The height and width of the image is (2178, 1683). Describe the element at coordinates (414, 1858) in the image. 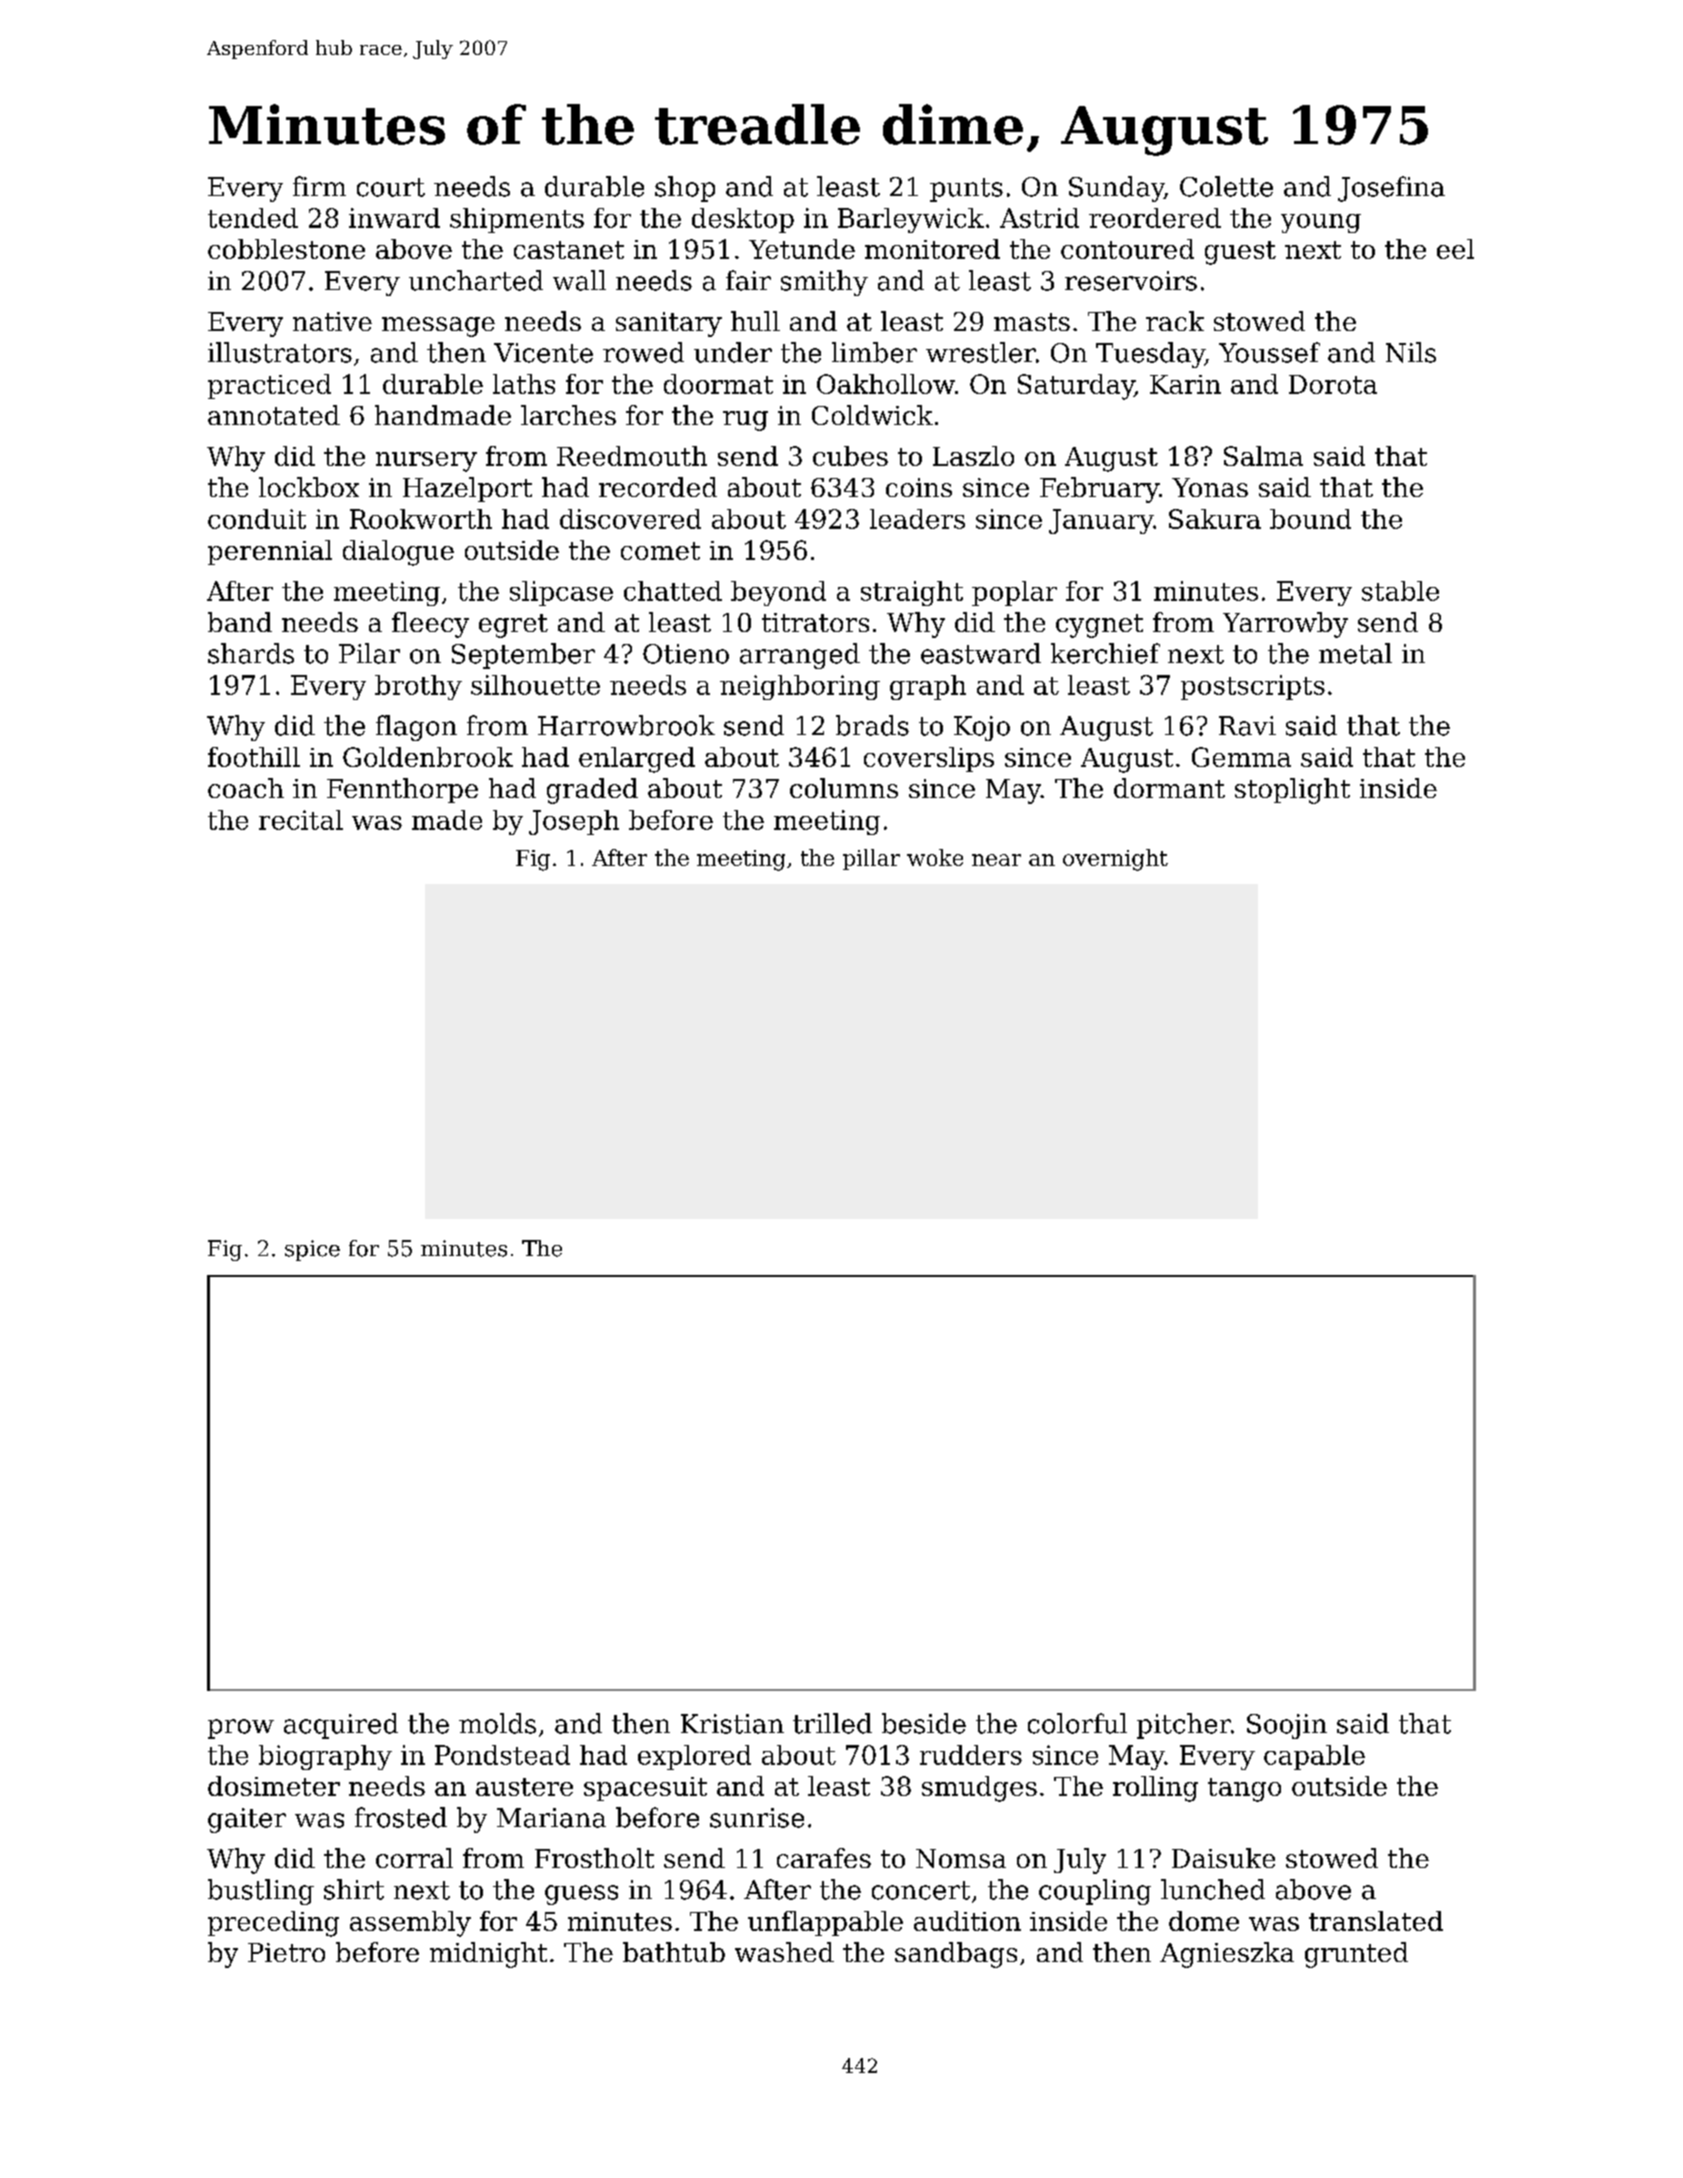

I see `corral` at that location.
